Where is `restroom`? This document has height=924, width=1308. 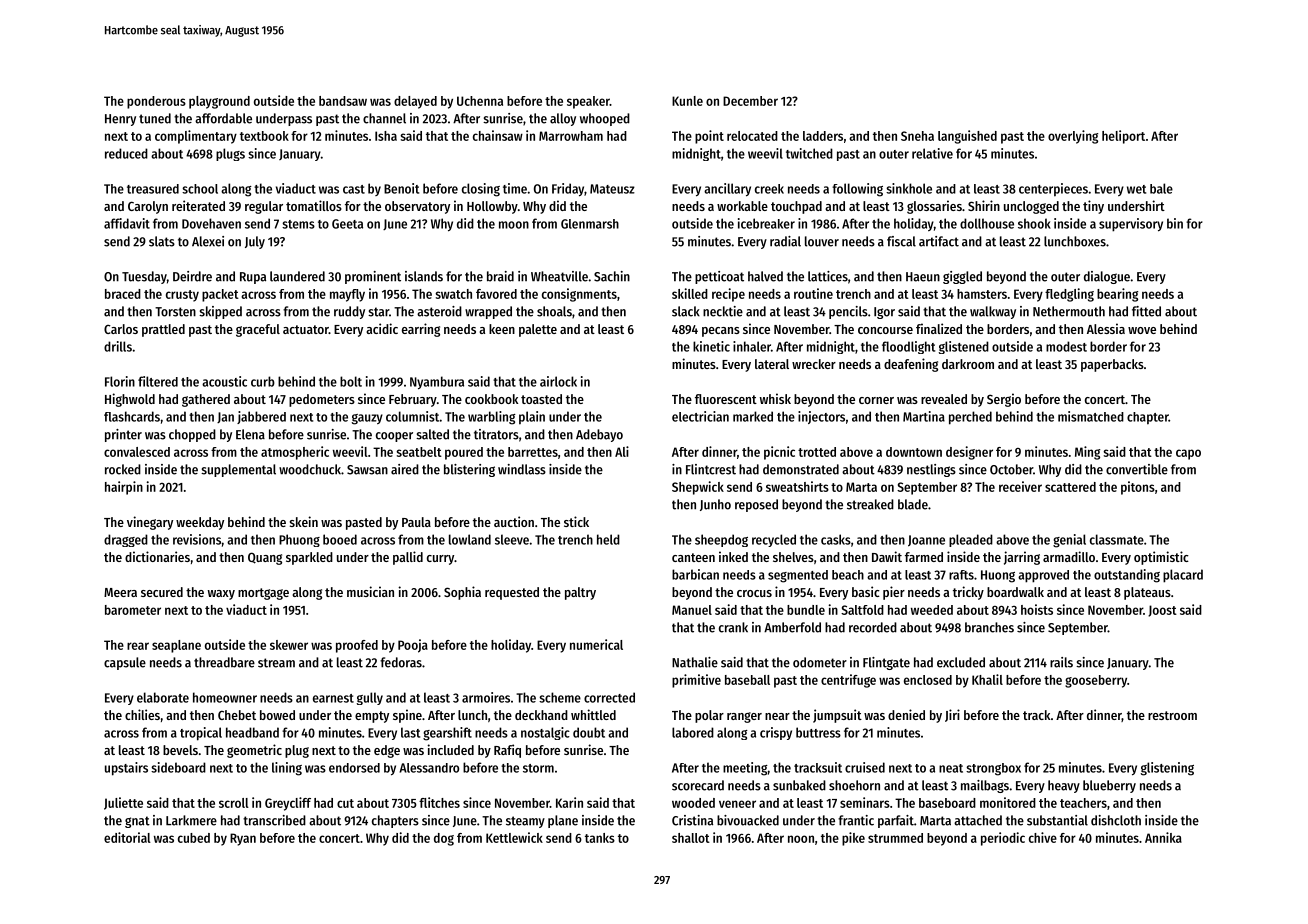 restroom is located at coordinates (1172, 715).
